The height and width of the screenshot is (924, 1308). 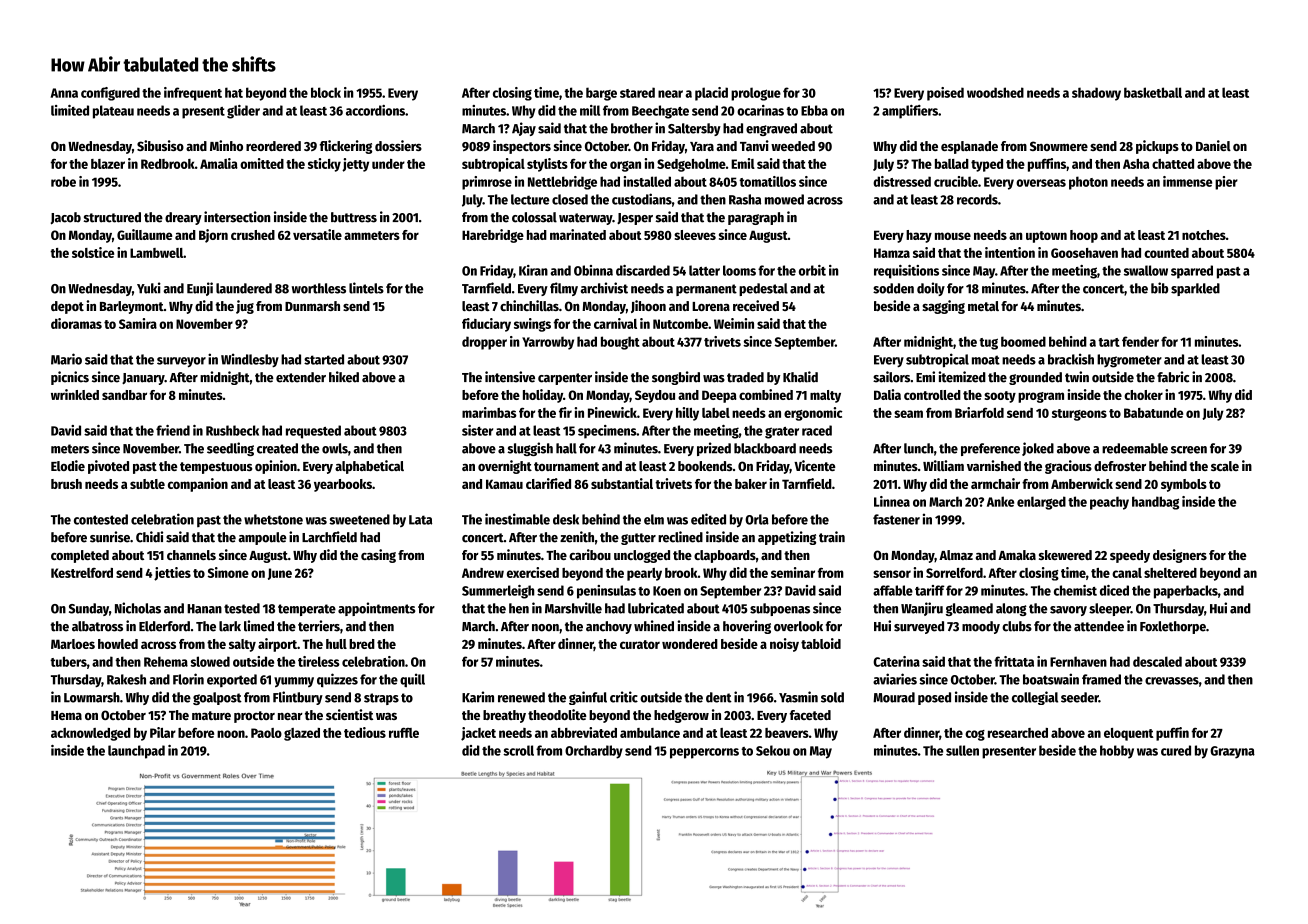 What do you see at coordinates (1232, 752) in the screenshot?
I see `Grazyna` at bounding box center [1232, 752].
